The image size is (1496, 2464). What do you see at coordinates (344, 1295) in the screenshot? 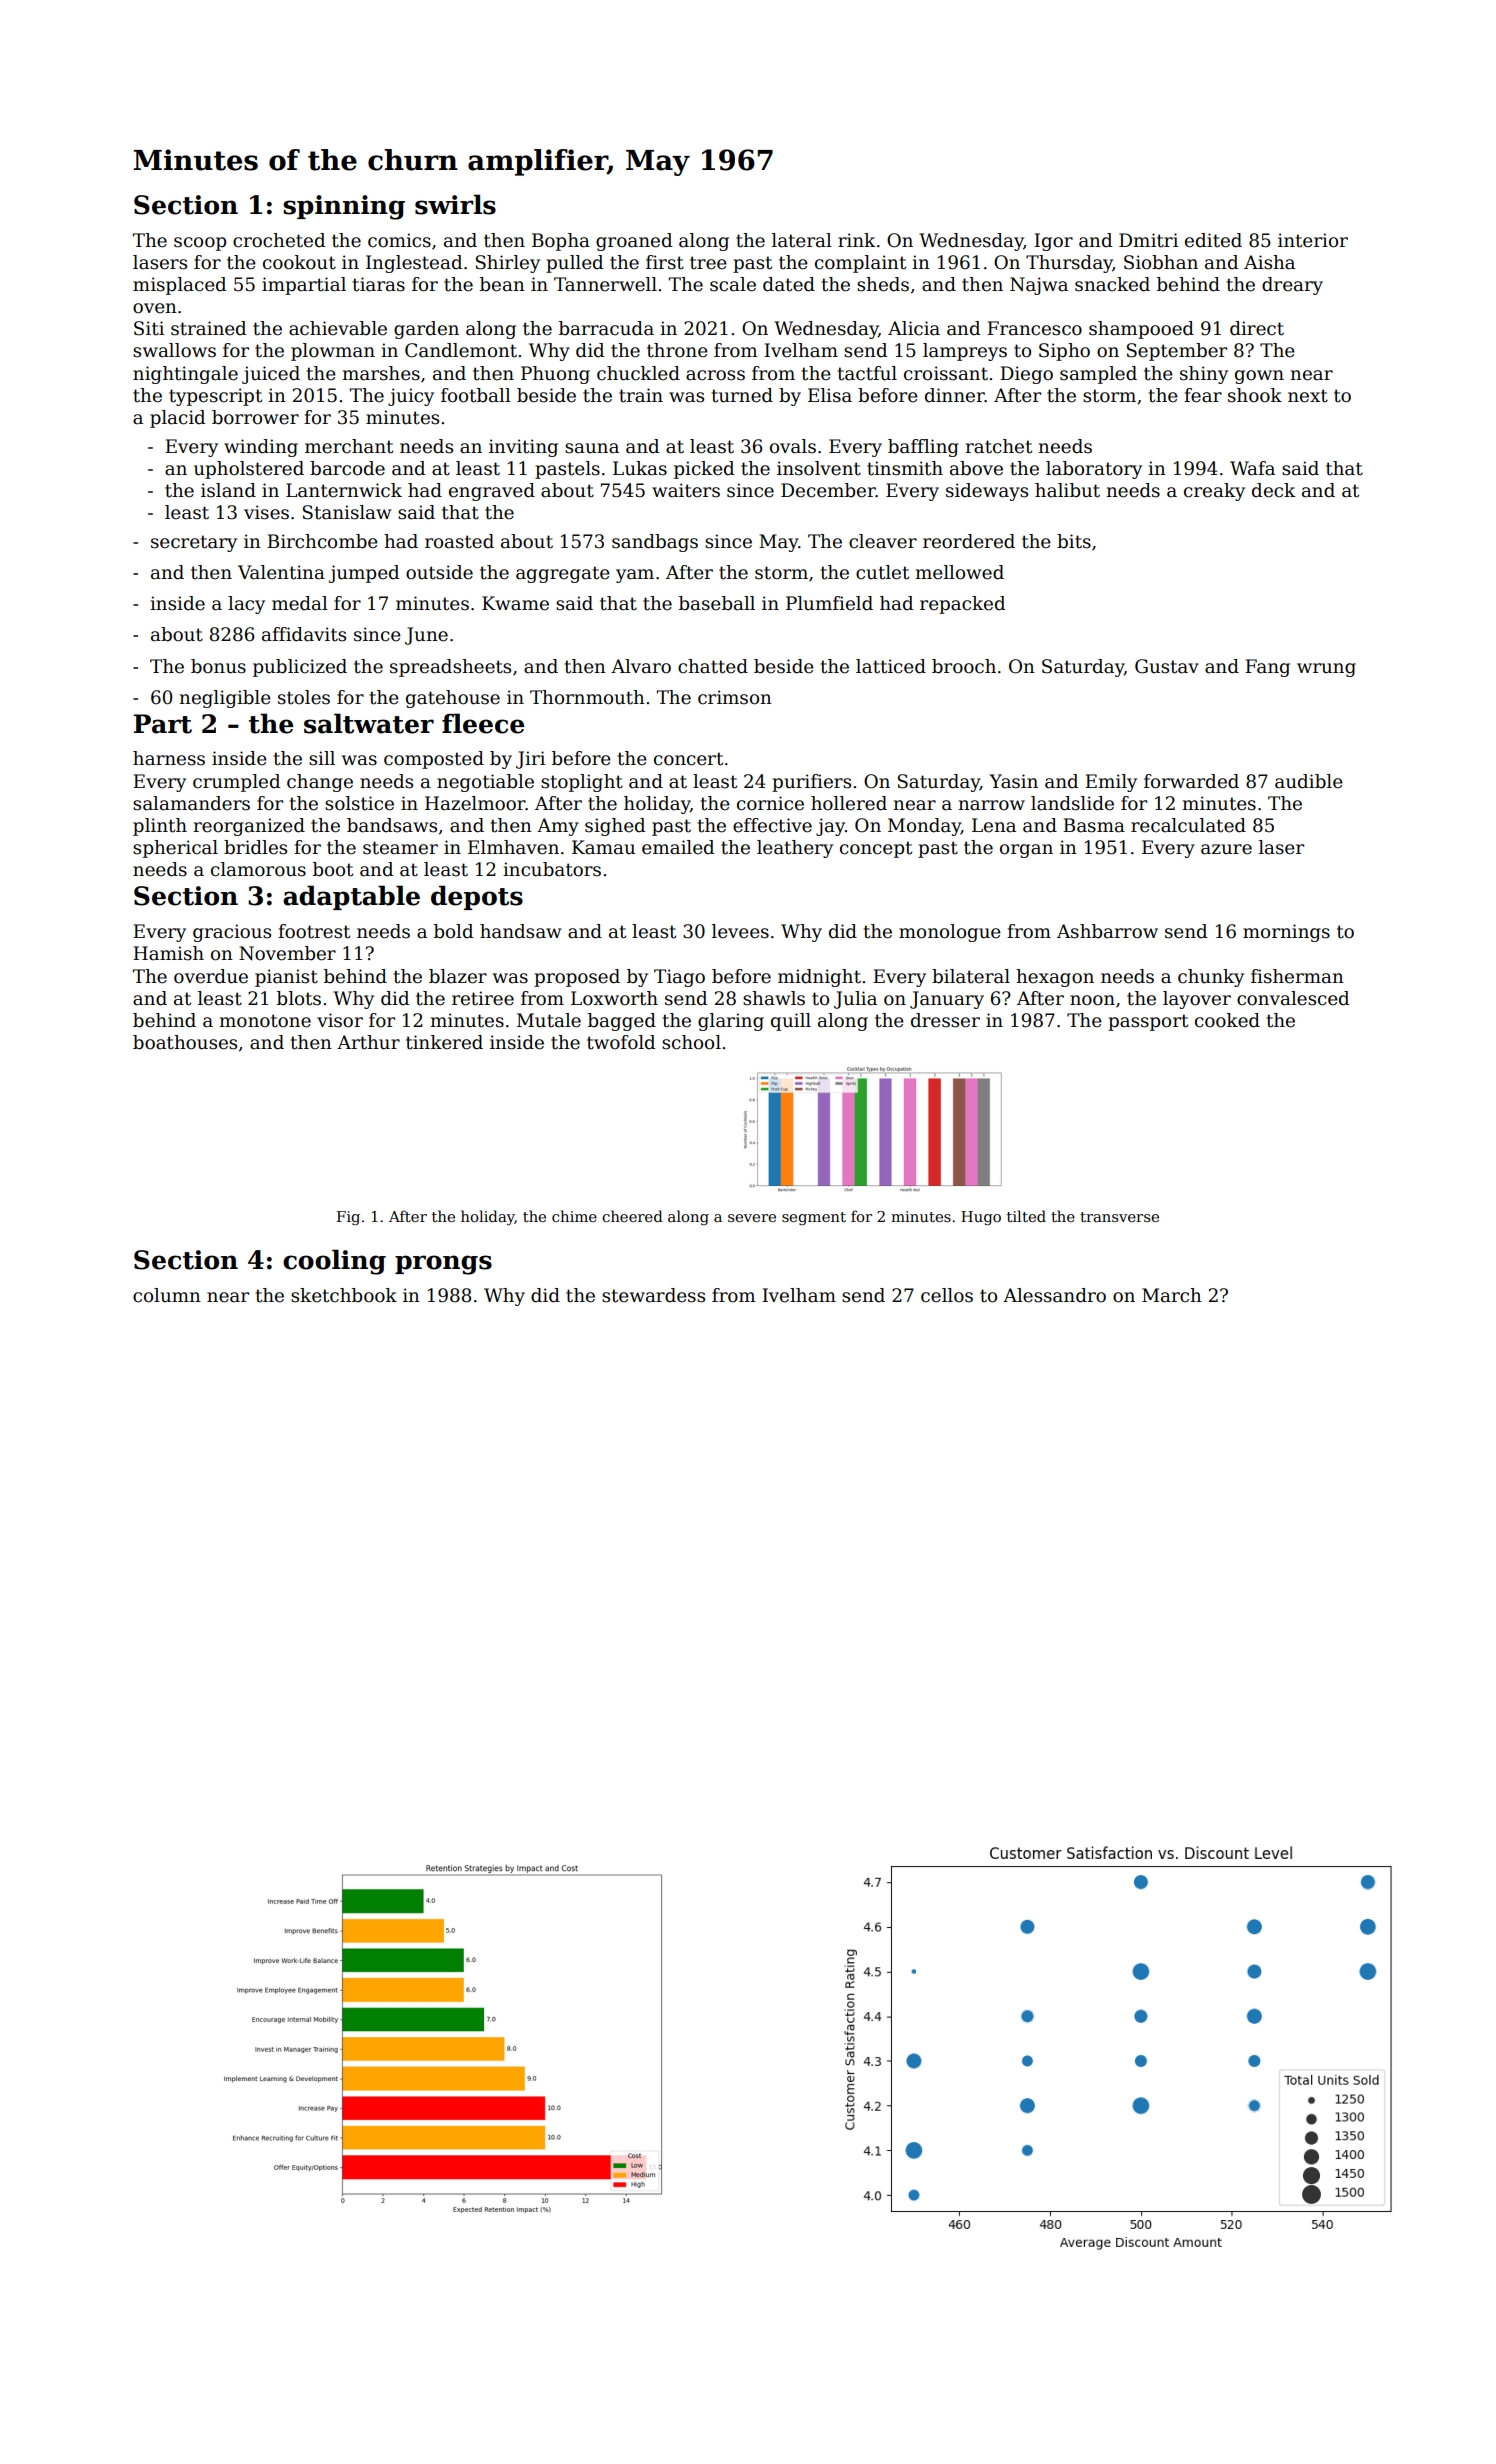
I see `sketchbook` at bounding box center [344, 1295].
